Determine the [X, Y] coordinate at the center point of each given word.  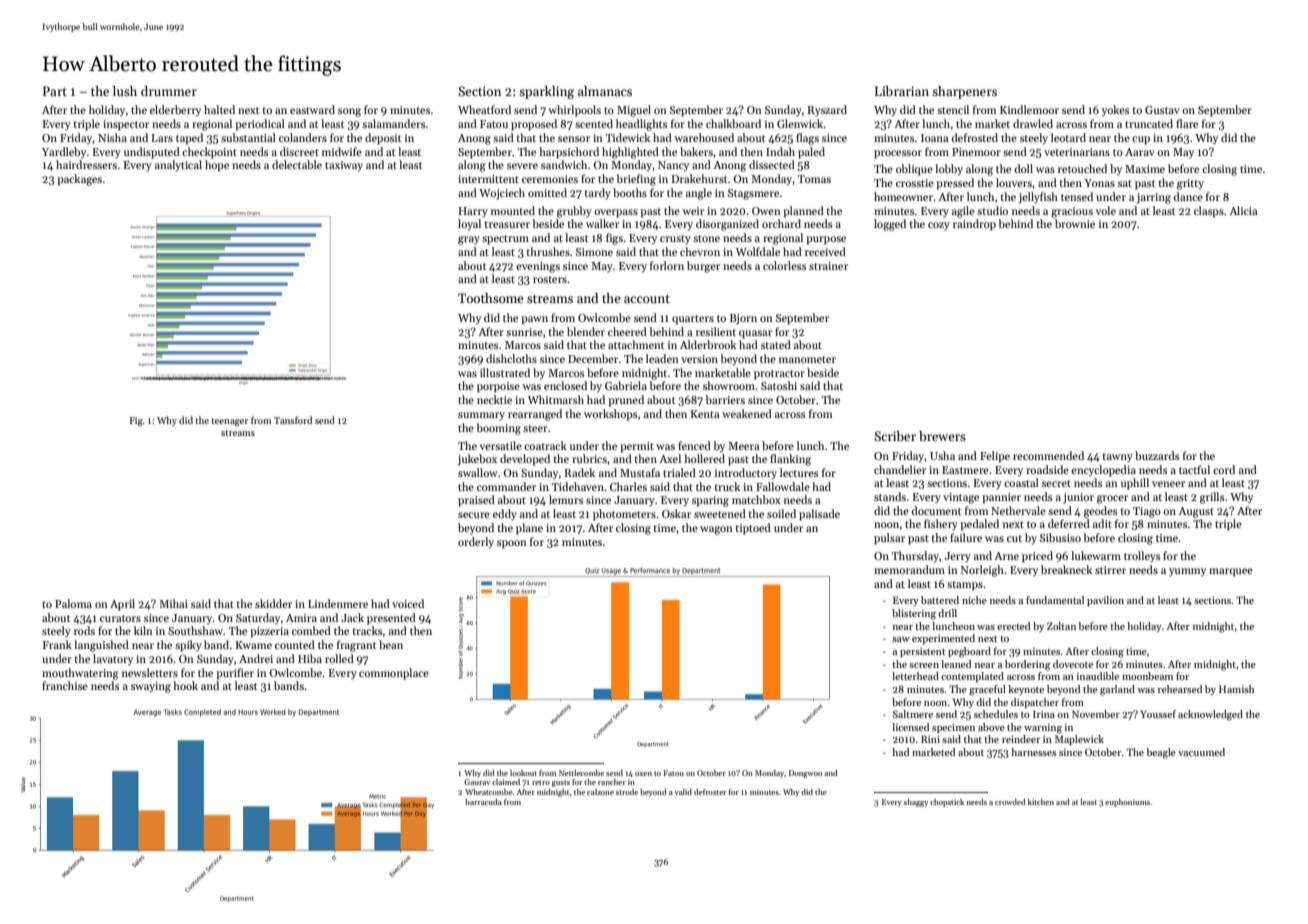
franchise [65, 685]
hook [185, 685]
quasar [755, 334]
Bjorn [743, 319]
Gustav [1162, 110]
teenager [229, 422]
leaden [662, 358]
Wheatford [484, 109]
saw [901, 639]
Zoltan [1061, 626]
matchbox [756, 499]
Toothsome [491, 298]
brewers [942, 436]
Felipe [995, 457]
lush [125, 91]
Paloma [73, 603]
